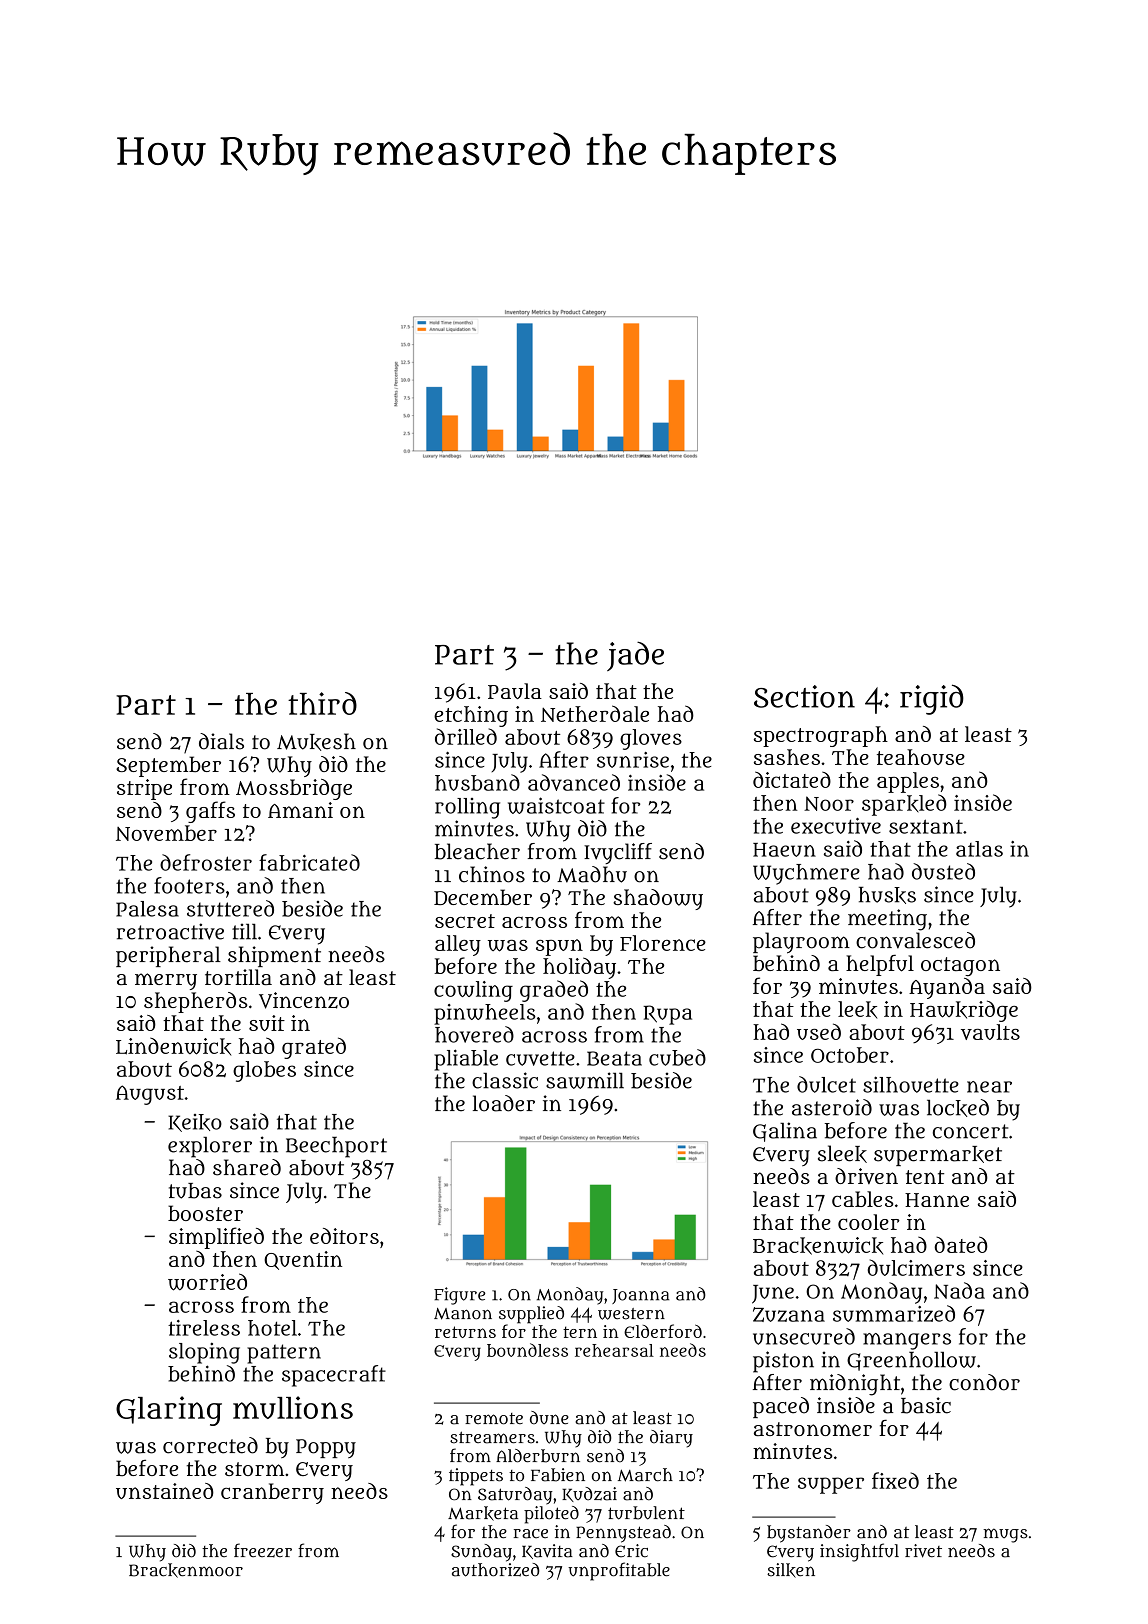 The height and width of the screenshot is (1624, 1148). Describe the element at coordinates (932, 699) in the screenshot. I see `rigid` at that location.
